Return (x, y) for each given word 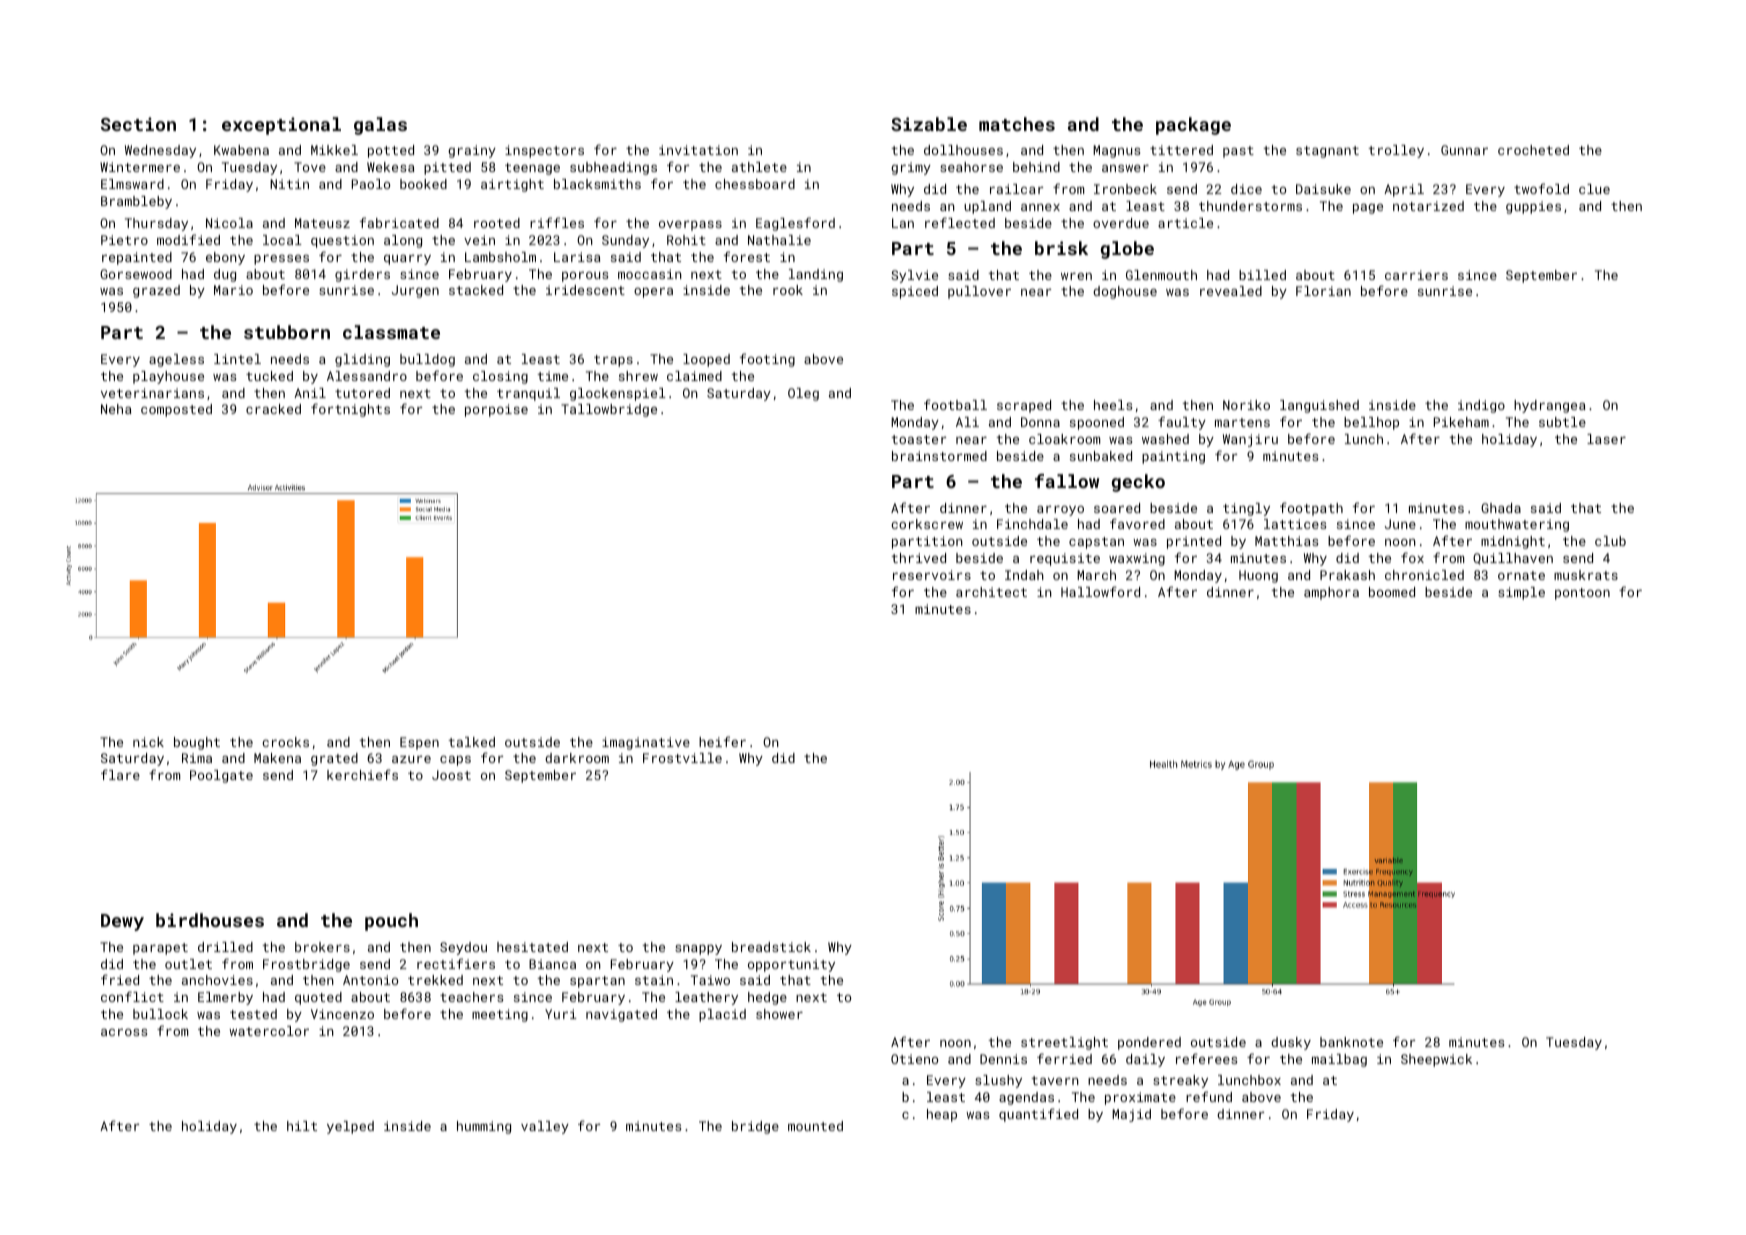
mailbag (1339, 1060)
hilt (302, 1126)
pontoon (1582, 594)
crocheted (1533, 150)
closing (500, 377)
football (955, 404)
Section (138, 124)
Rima (197, 758)
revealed (1231, 291)
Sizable (929, 124)
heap (942, 1115)
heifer (722, 741)
